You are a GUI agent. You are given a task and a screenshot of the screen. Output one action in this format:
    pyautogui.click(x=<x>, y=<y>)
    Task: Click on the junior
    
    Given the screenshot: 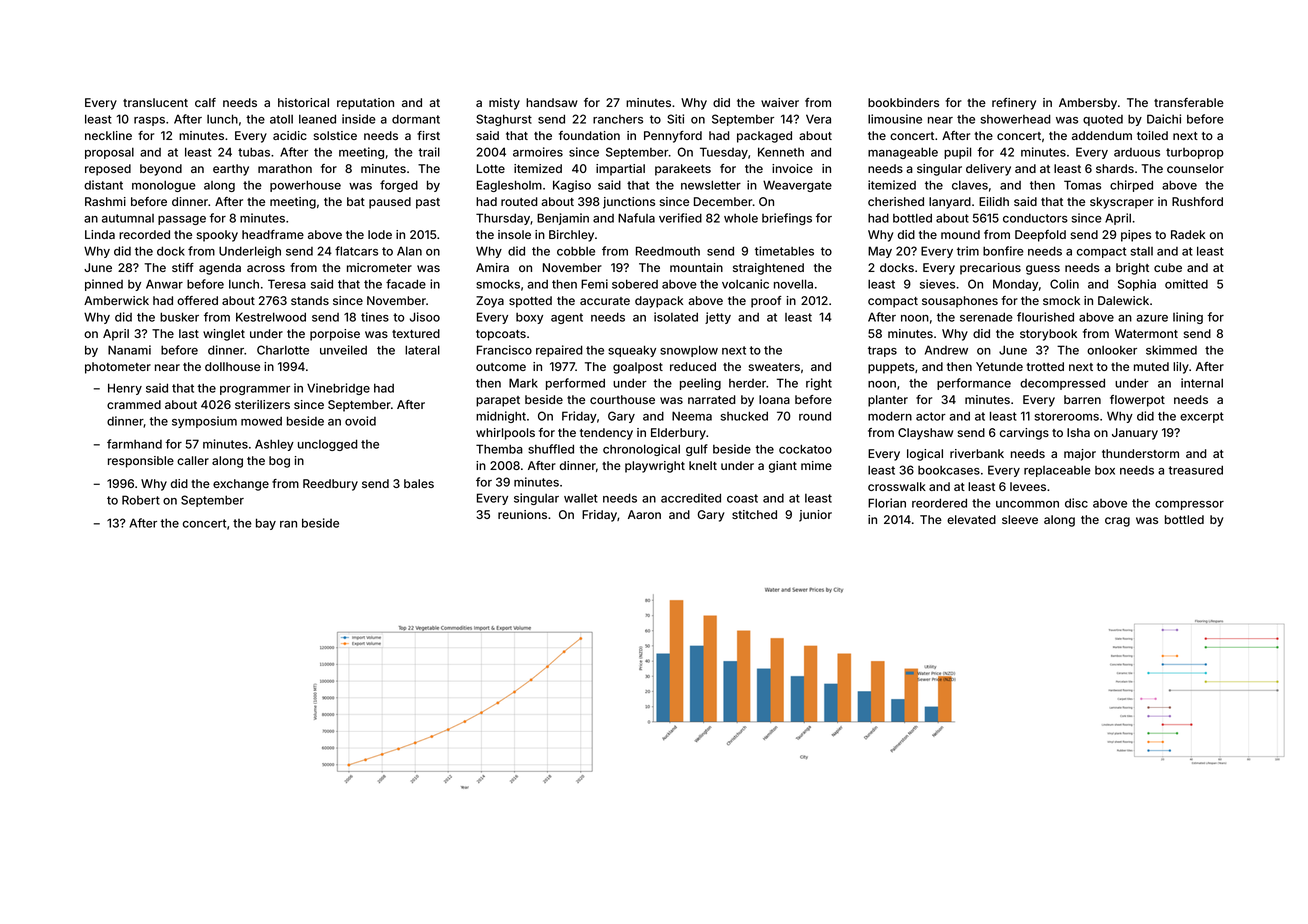 What is the action you would take?
    pyautogui.click(x=815, y=516)
